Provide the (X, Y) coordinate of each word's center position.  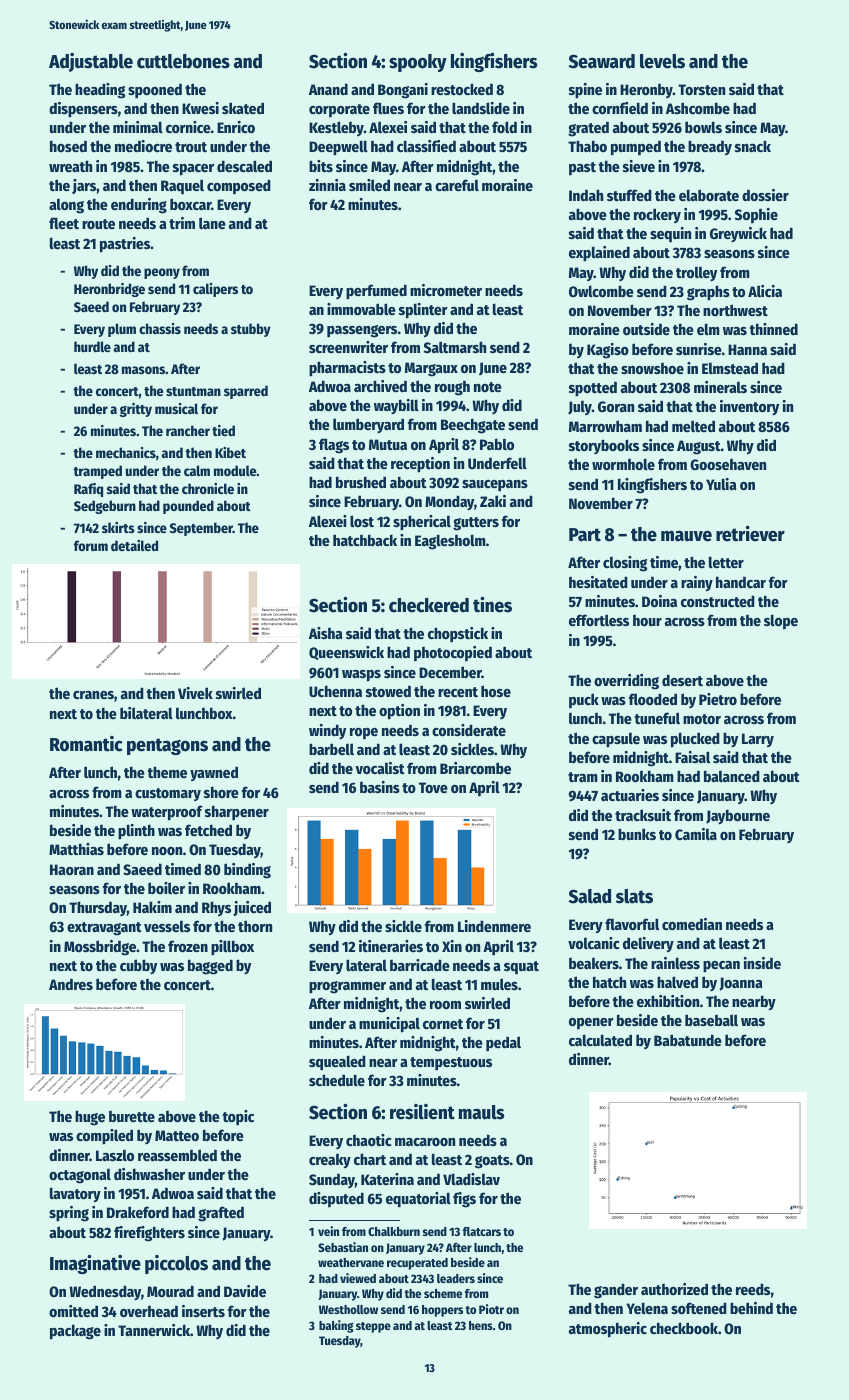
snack (753, 146)
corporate (339, 111)
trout (191, 147)
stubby (251, 330)
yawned (214, 773)
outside (646, 329)
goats (492, 1162)
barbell (331, 749)
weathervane (351, 1262)
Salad (590, 896)
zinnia (327, 185)
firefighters (149, 1234)
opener (591, 1024)
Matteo (177, 1135)
